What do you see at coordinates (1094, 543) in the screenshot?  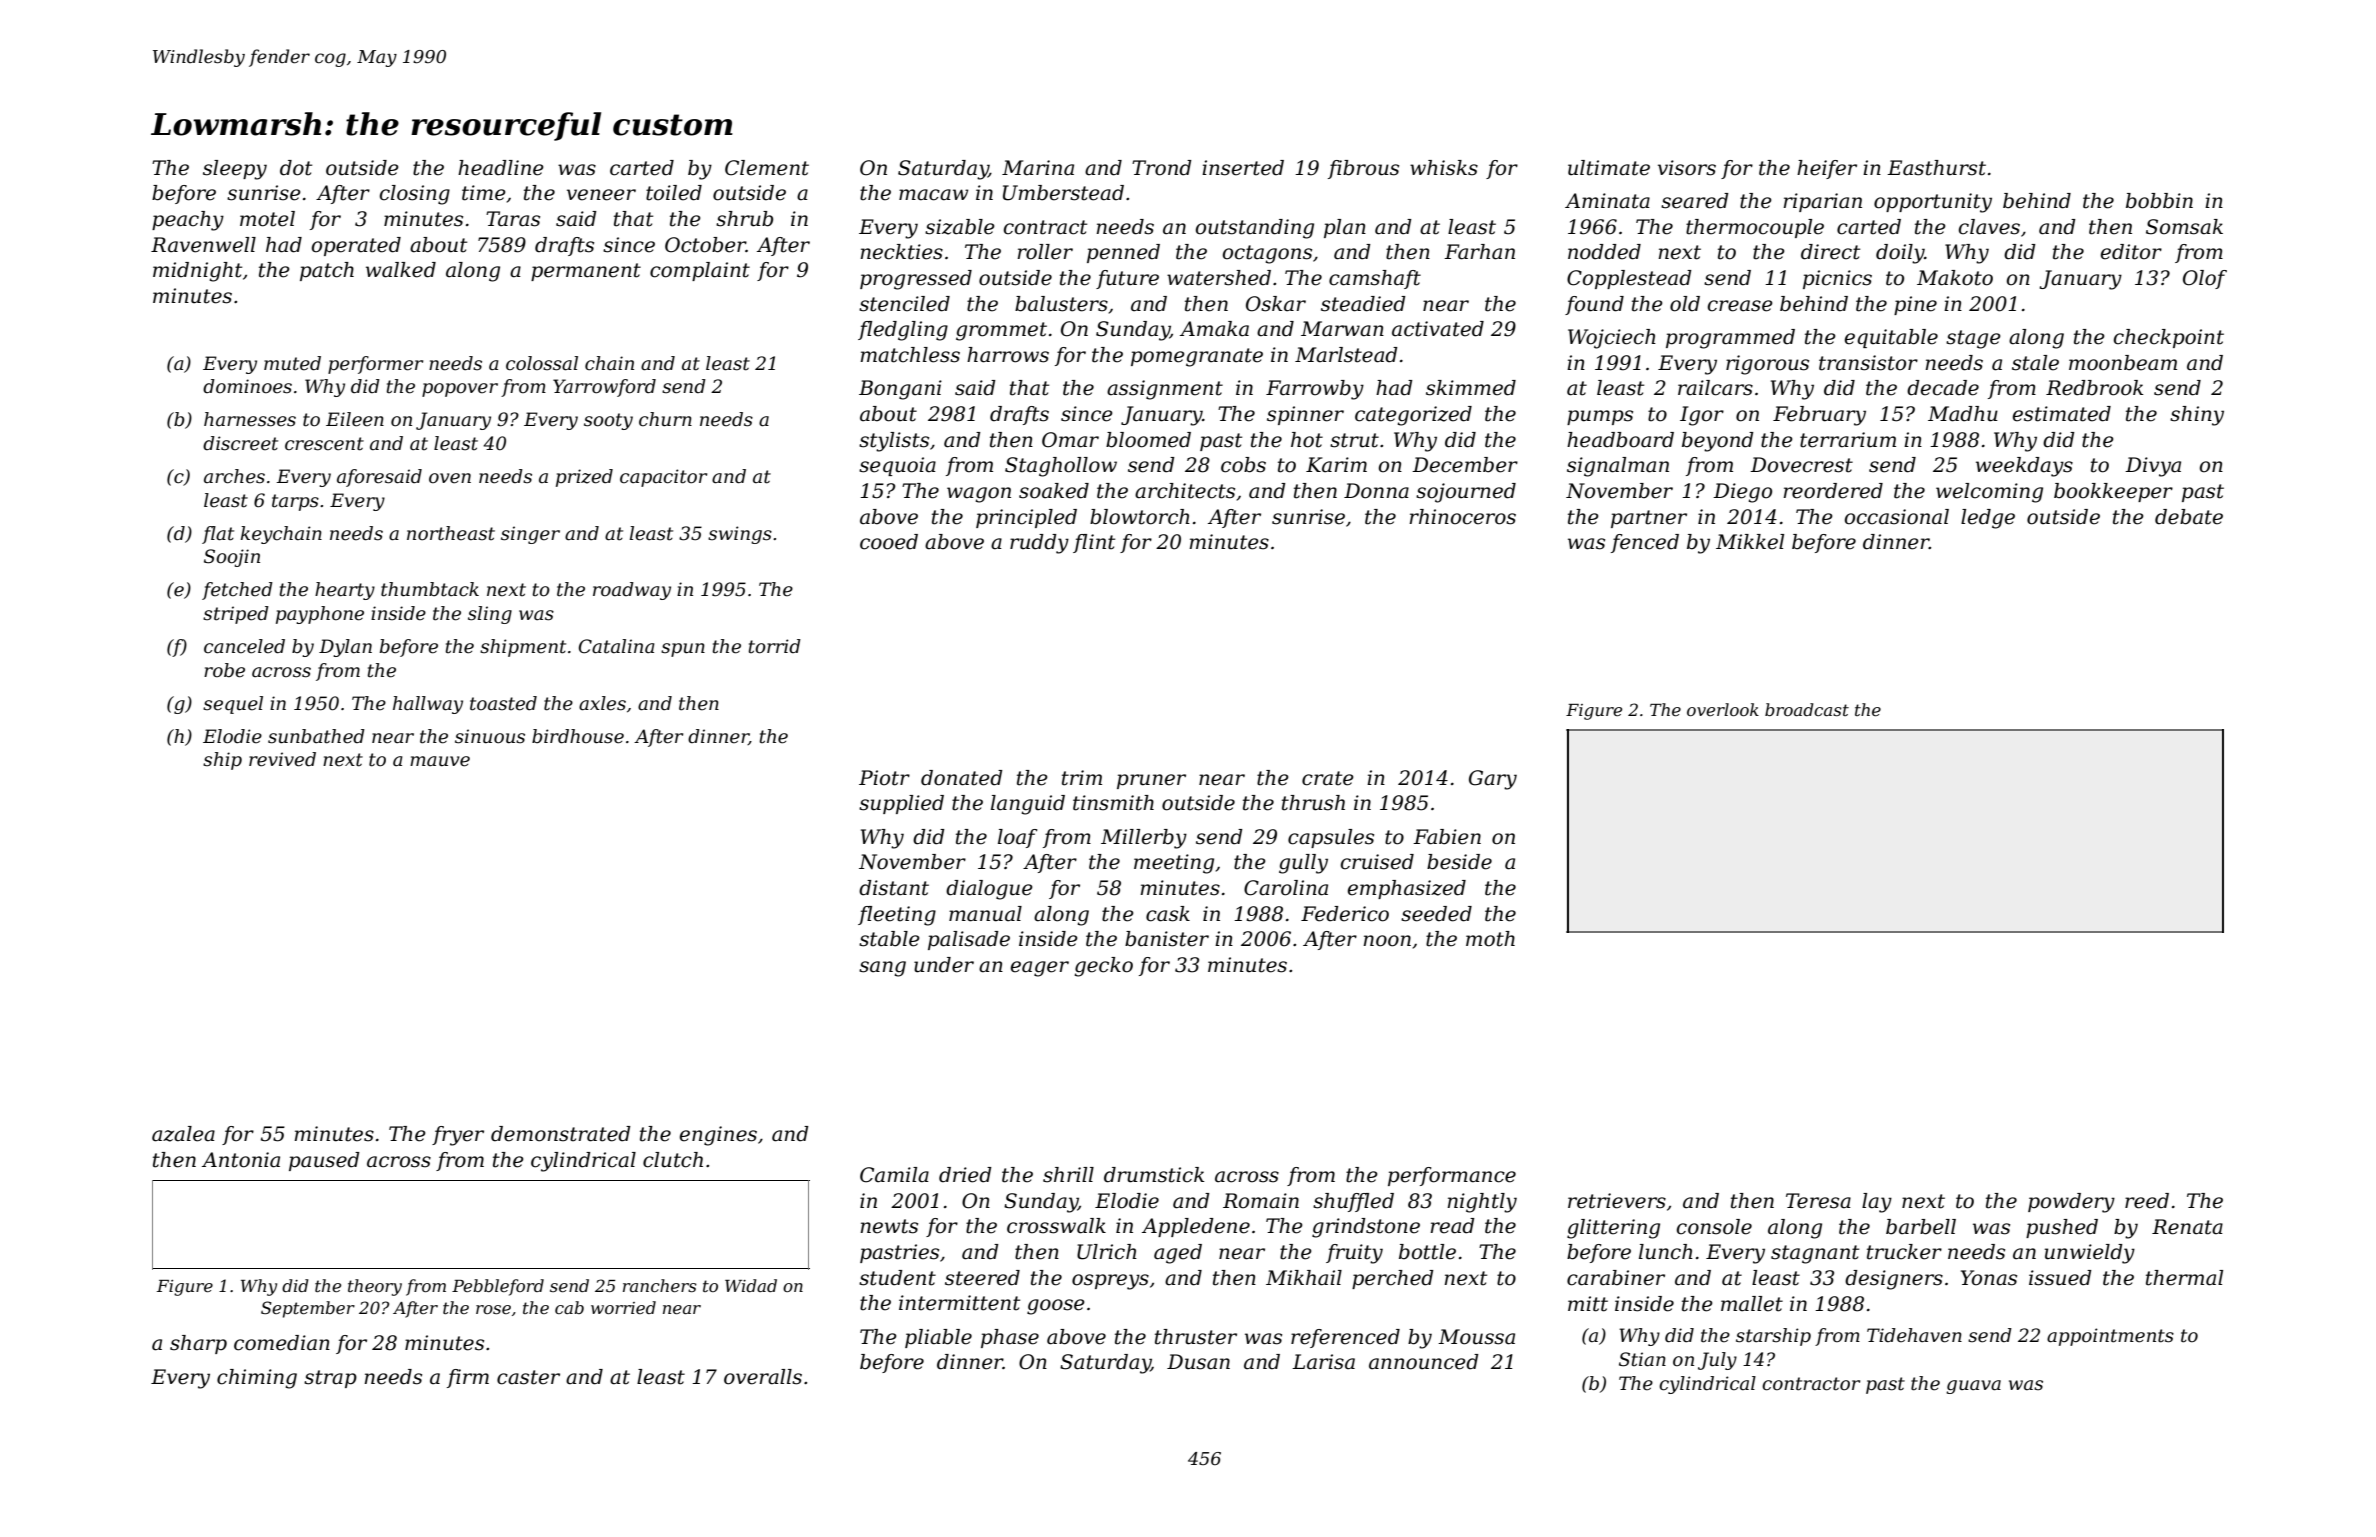 I see `flint` at bounding box center [1094, 543].
